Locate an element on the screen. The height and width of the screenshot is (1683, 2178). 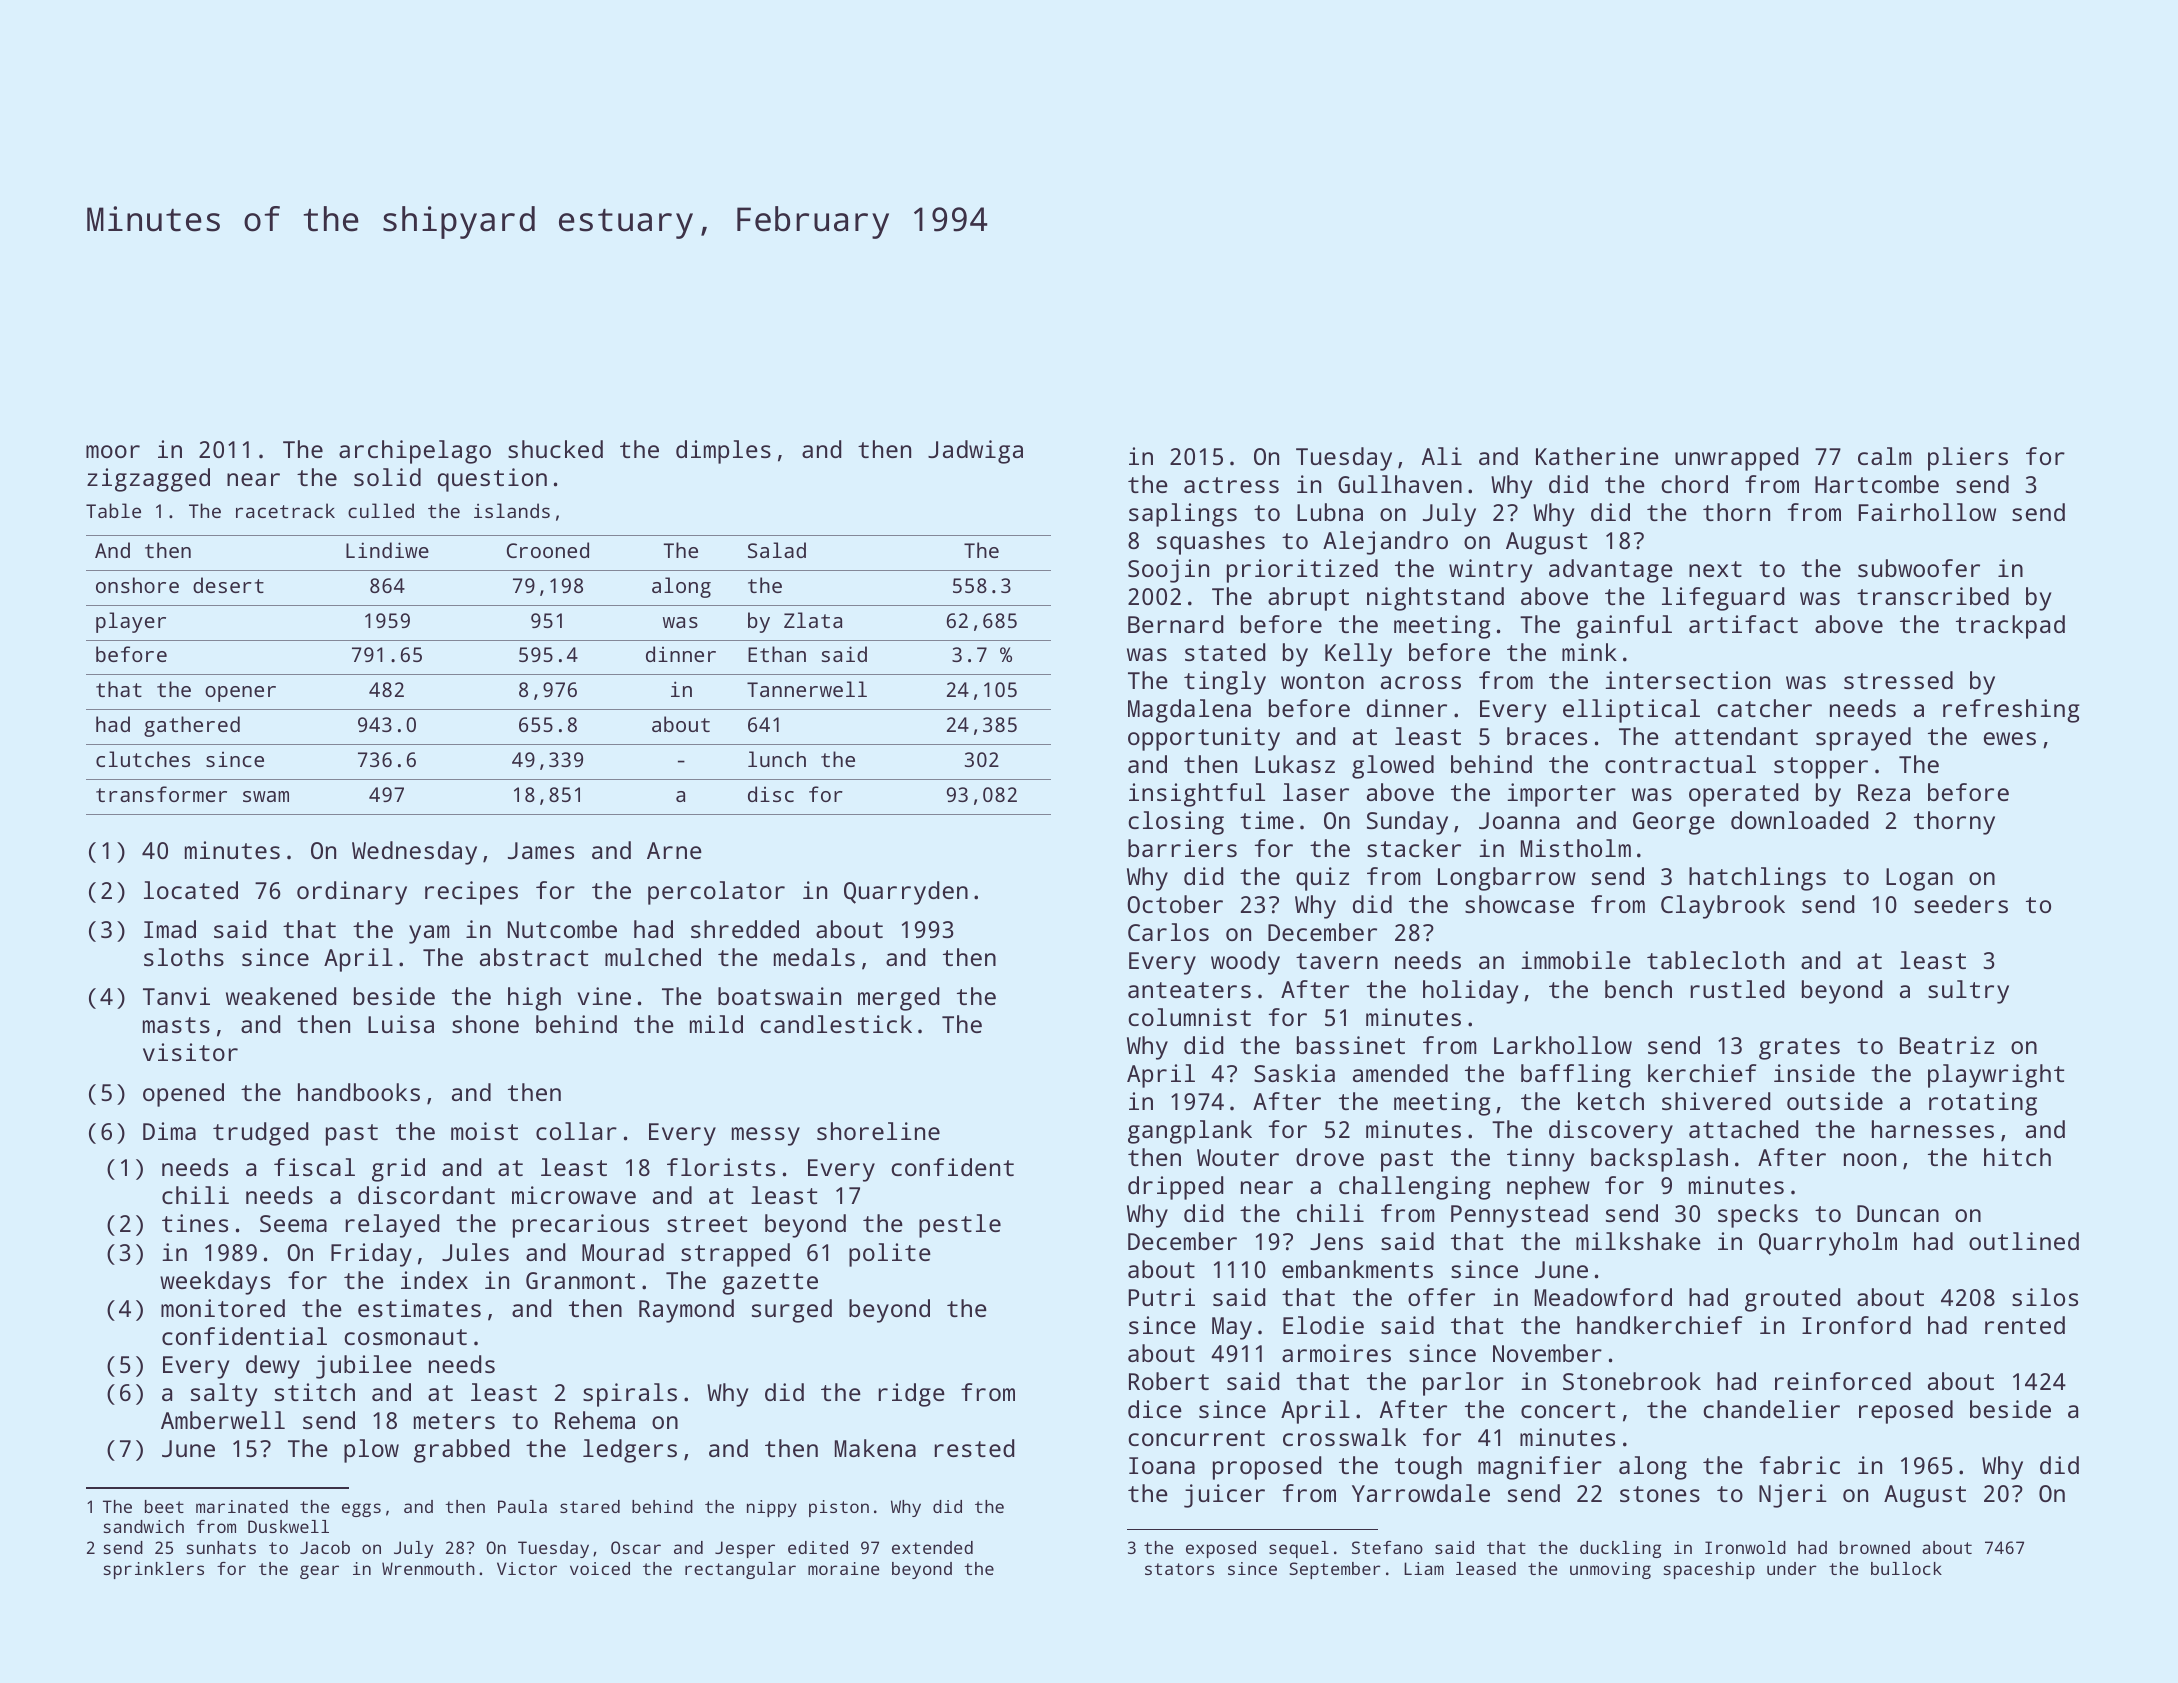
stators is located at coordinates (1179, 1569).
